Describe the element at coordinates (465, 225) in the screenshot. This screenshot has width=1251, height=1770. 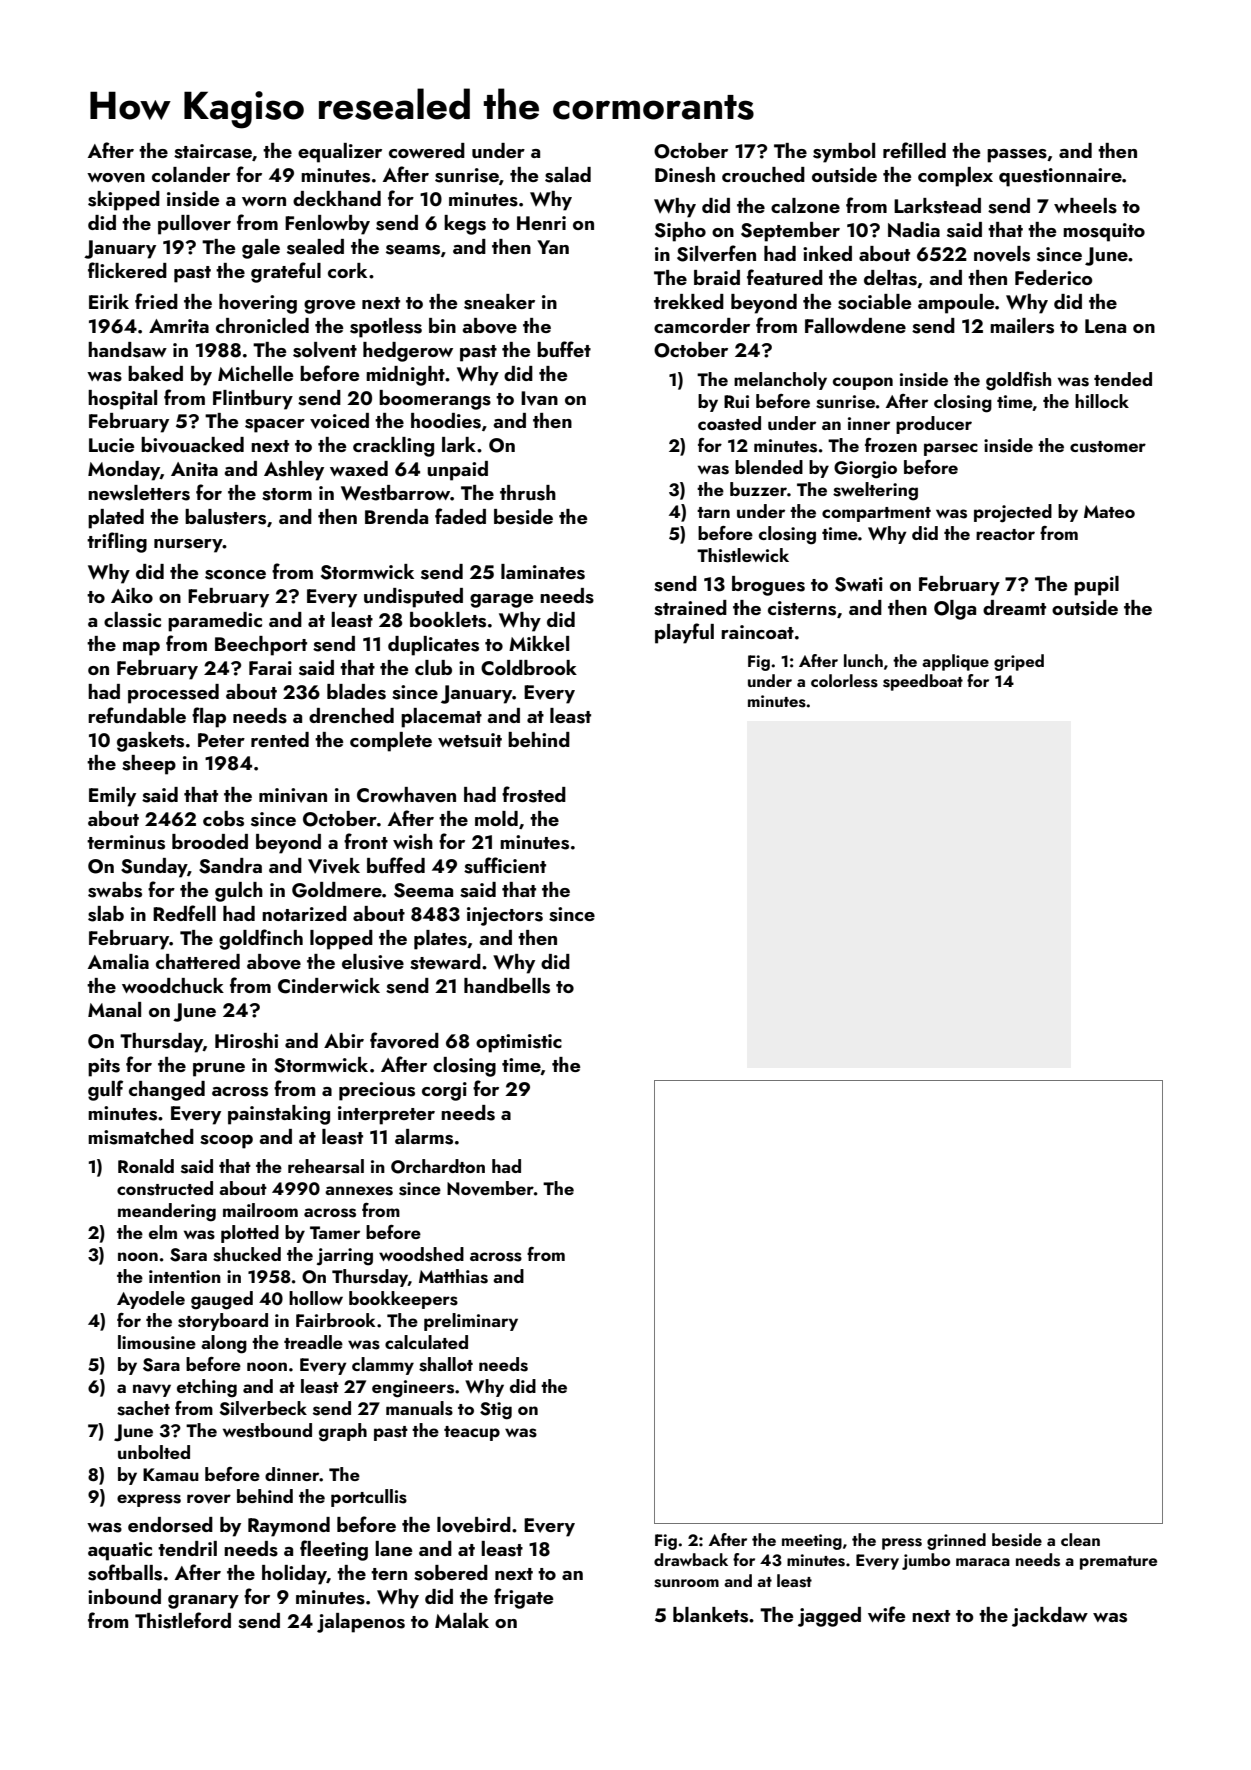
I see `kegs` at that location.
